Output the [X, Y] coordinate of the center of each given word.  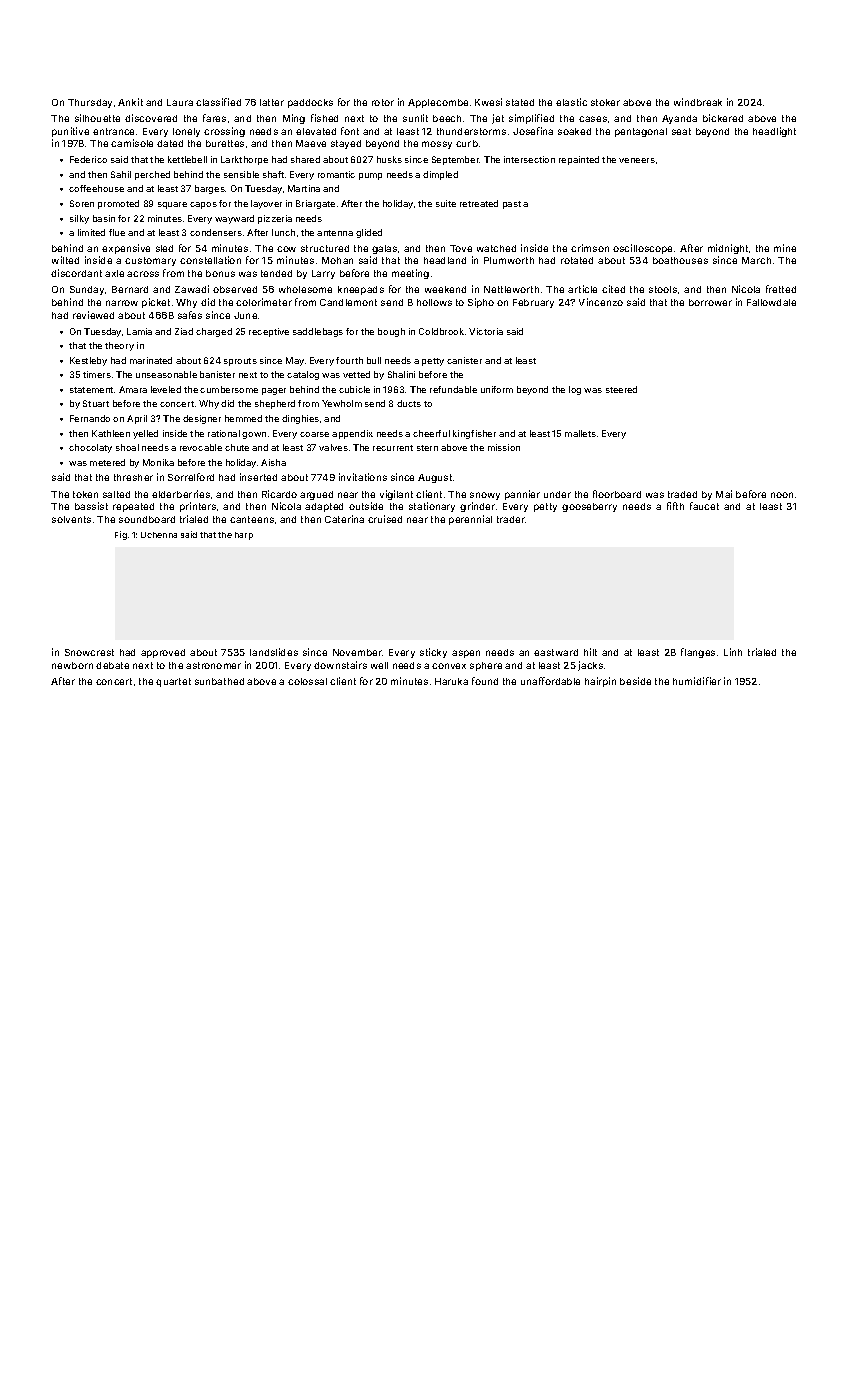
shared [305, 159]
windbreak [698, 102]
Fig [121, 535]
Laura [180, 102]
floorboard [617, 494]
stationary [432, 507]
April [137, 419]
